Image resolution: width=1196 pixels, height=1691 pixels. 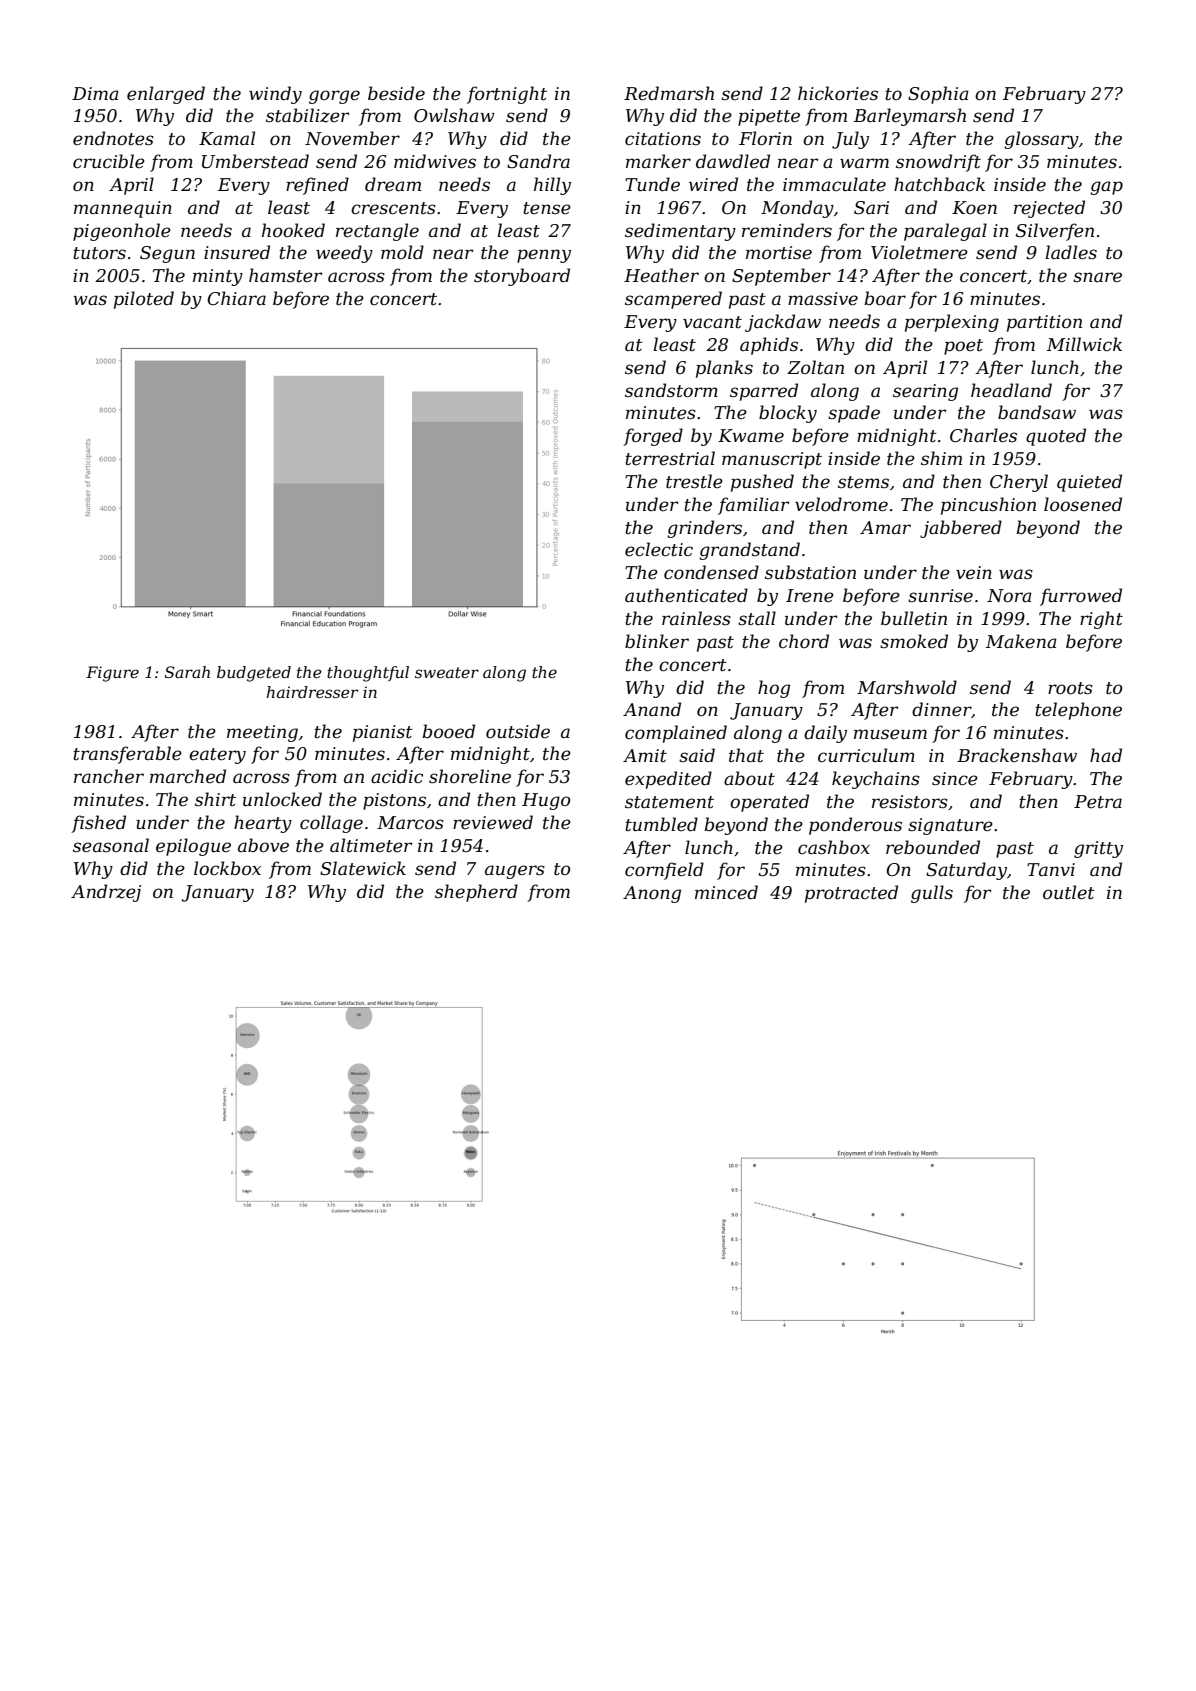 What do you see at coordinates (779, 253) in the page?
I see `mortise` at bounding box center [779, 253].
